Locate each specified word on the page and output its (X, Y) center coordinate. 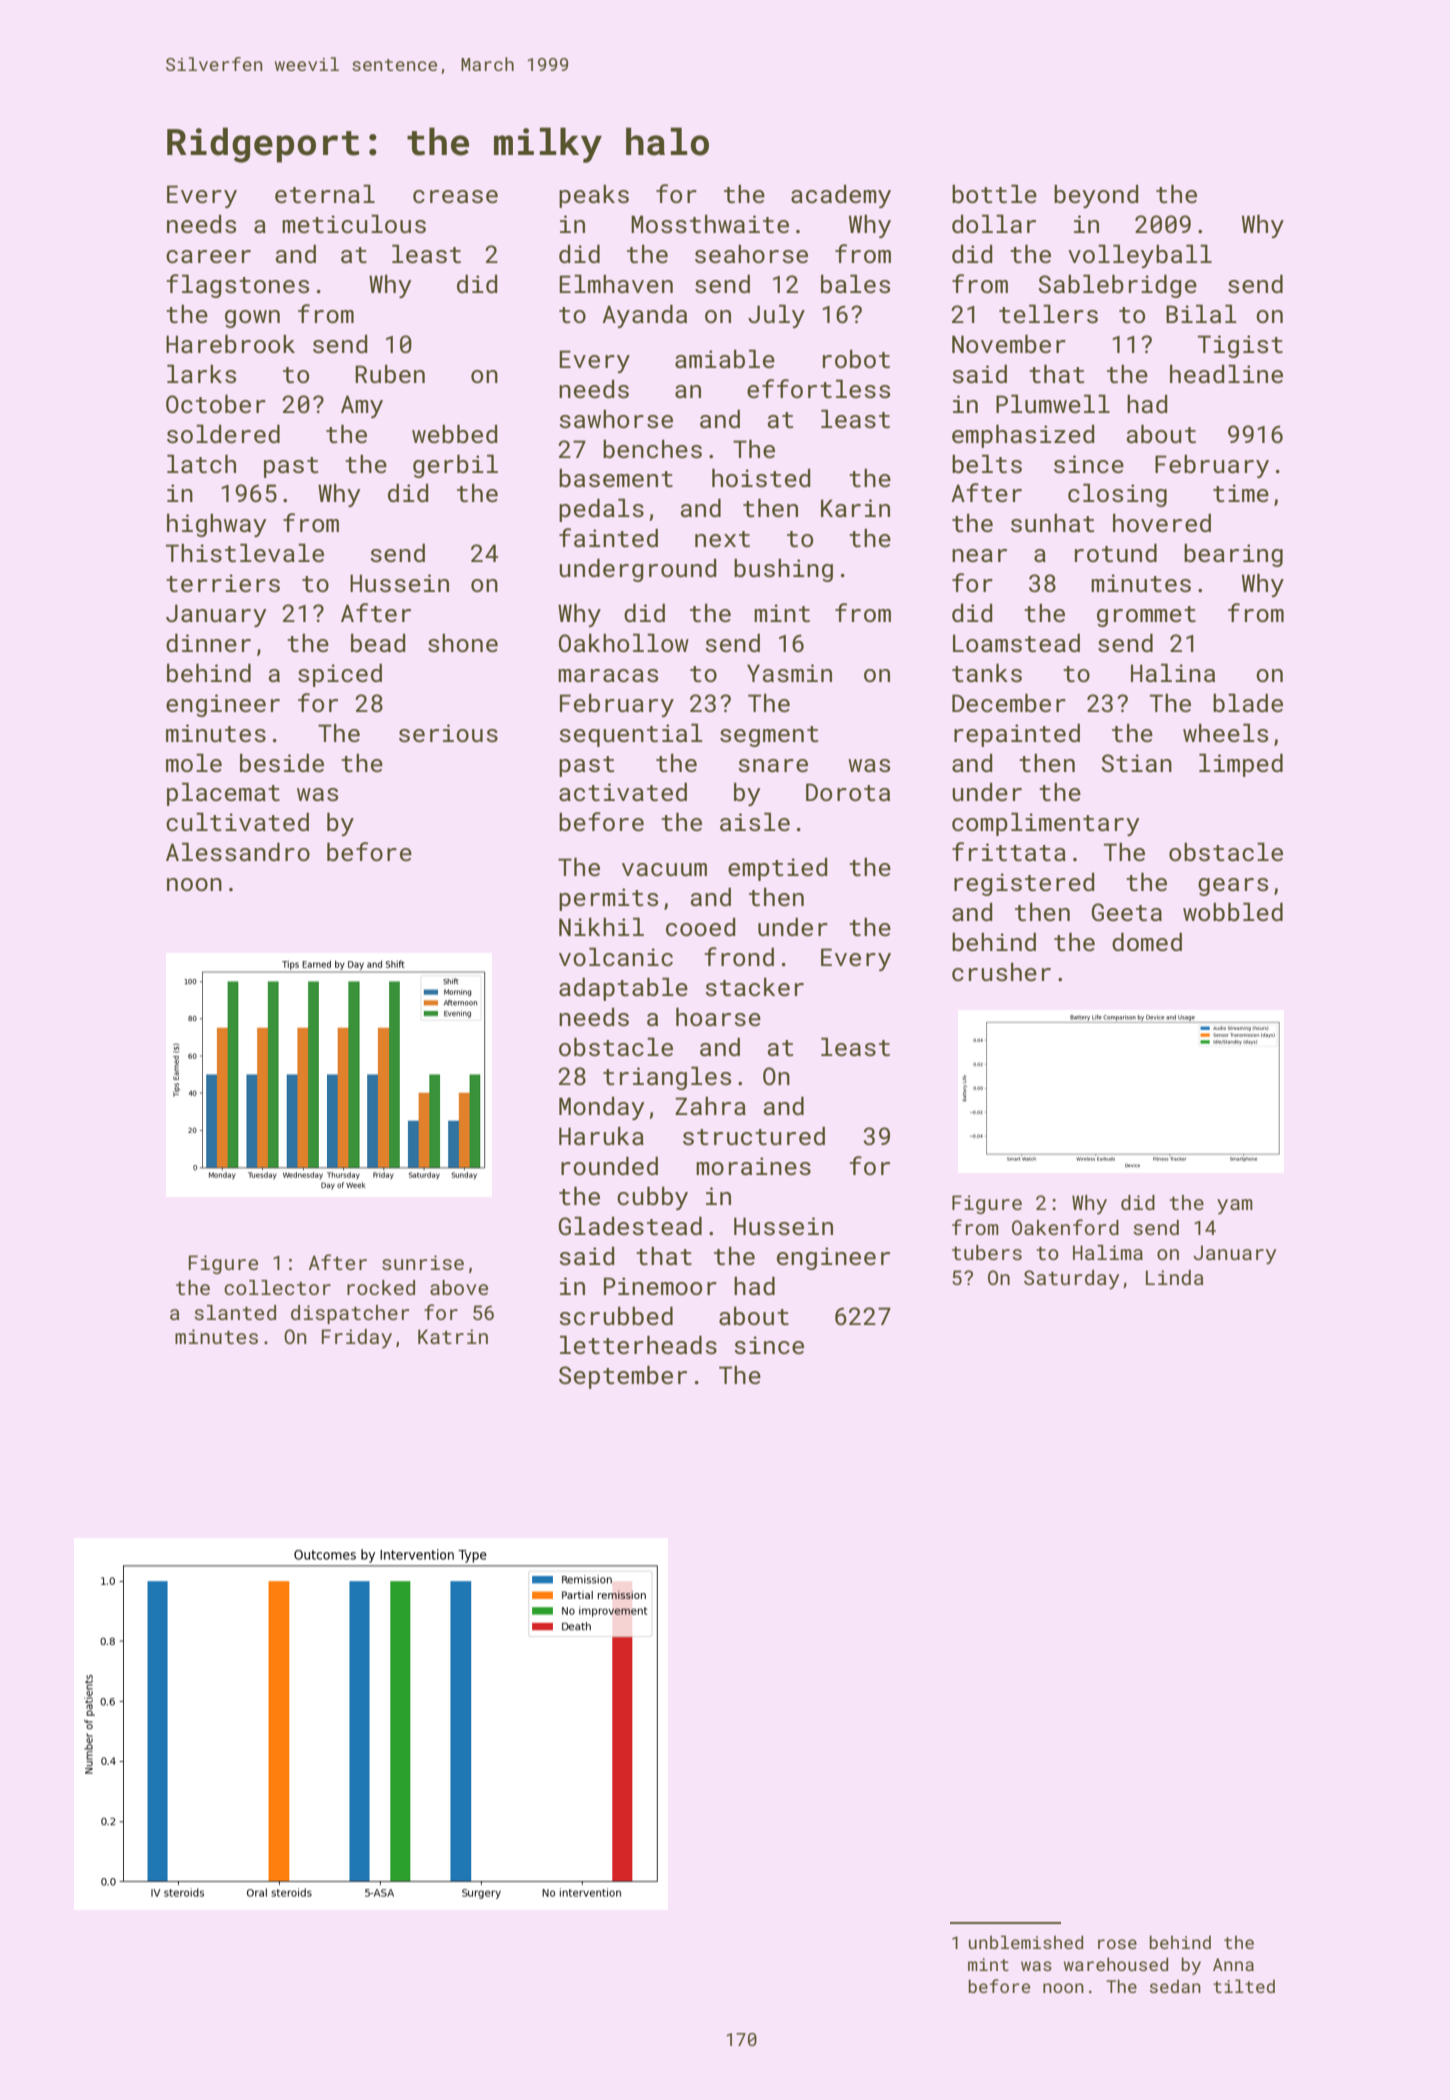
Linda (1175, 1277)
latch (201, 463)
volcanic (616, 956)
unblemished (1026, 1942)
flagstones (237, 286)
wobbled (1233, 911)
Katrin (453, 1336)
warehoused (1116, 1964)
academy (841, 196)
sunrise (423, 1262)
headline (1226, 373)
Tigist (1240, 346)
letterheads (638, 1344)
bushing (783, 570)
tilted (1244, 1986)
